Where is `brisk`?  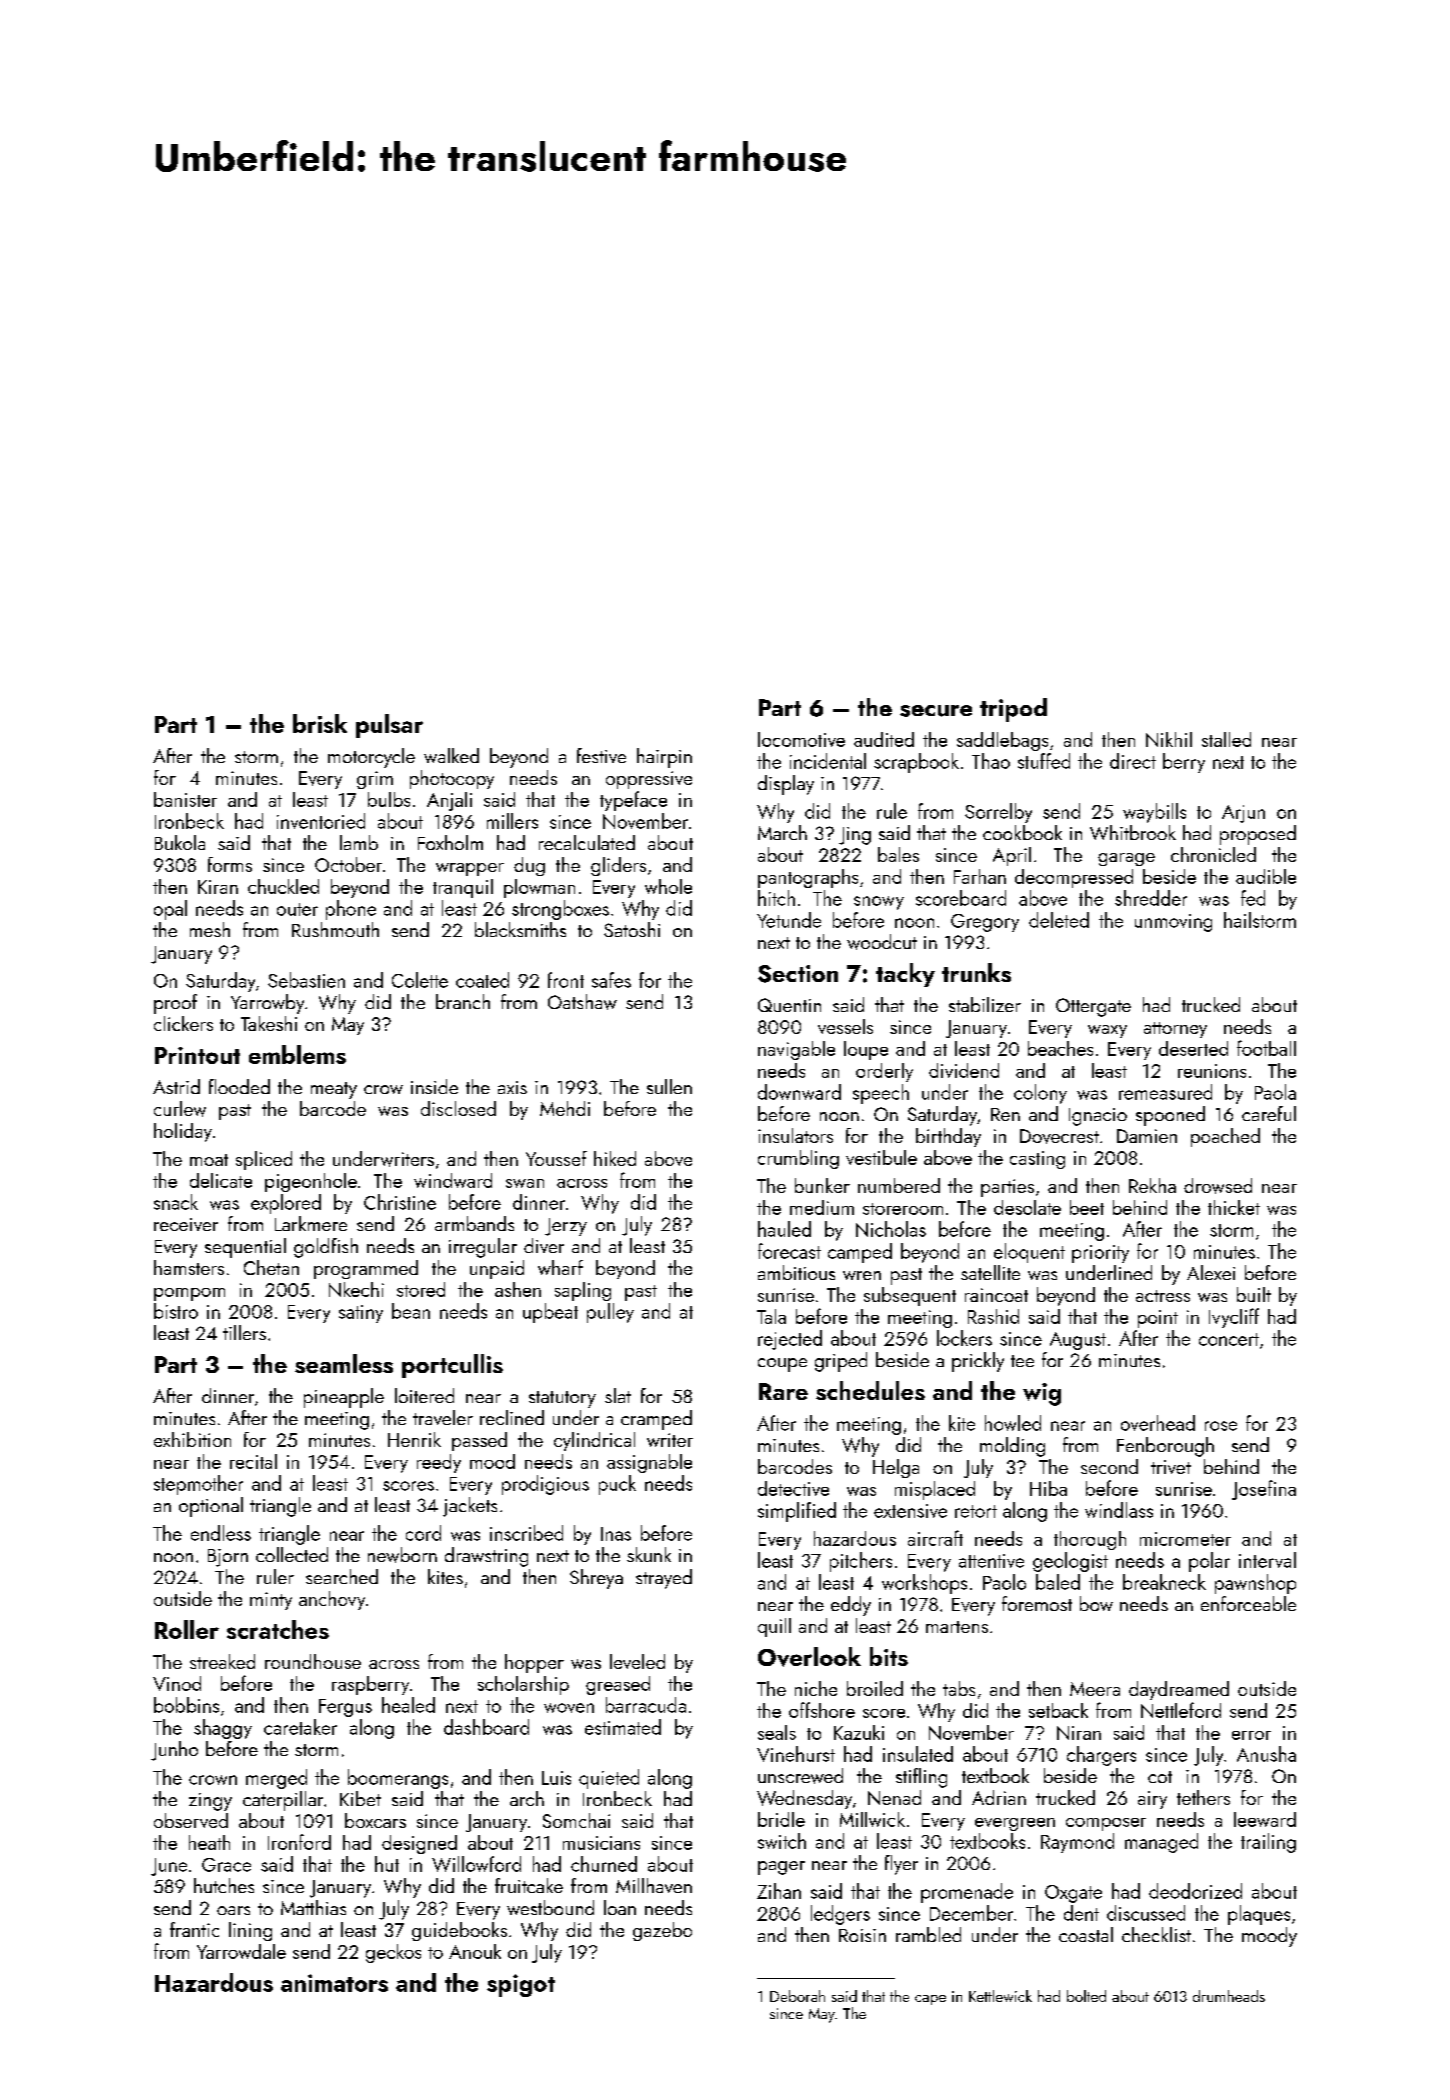
brisk is located at coordinates (320, 723).
